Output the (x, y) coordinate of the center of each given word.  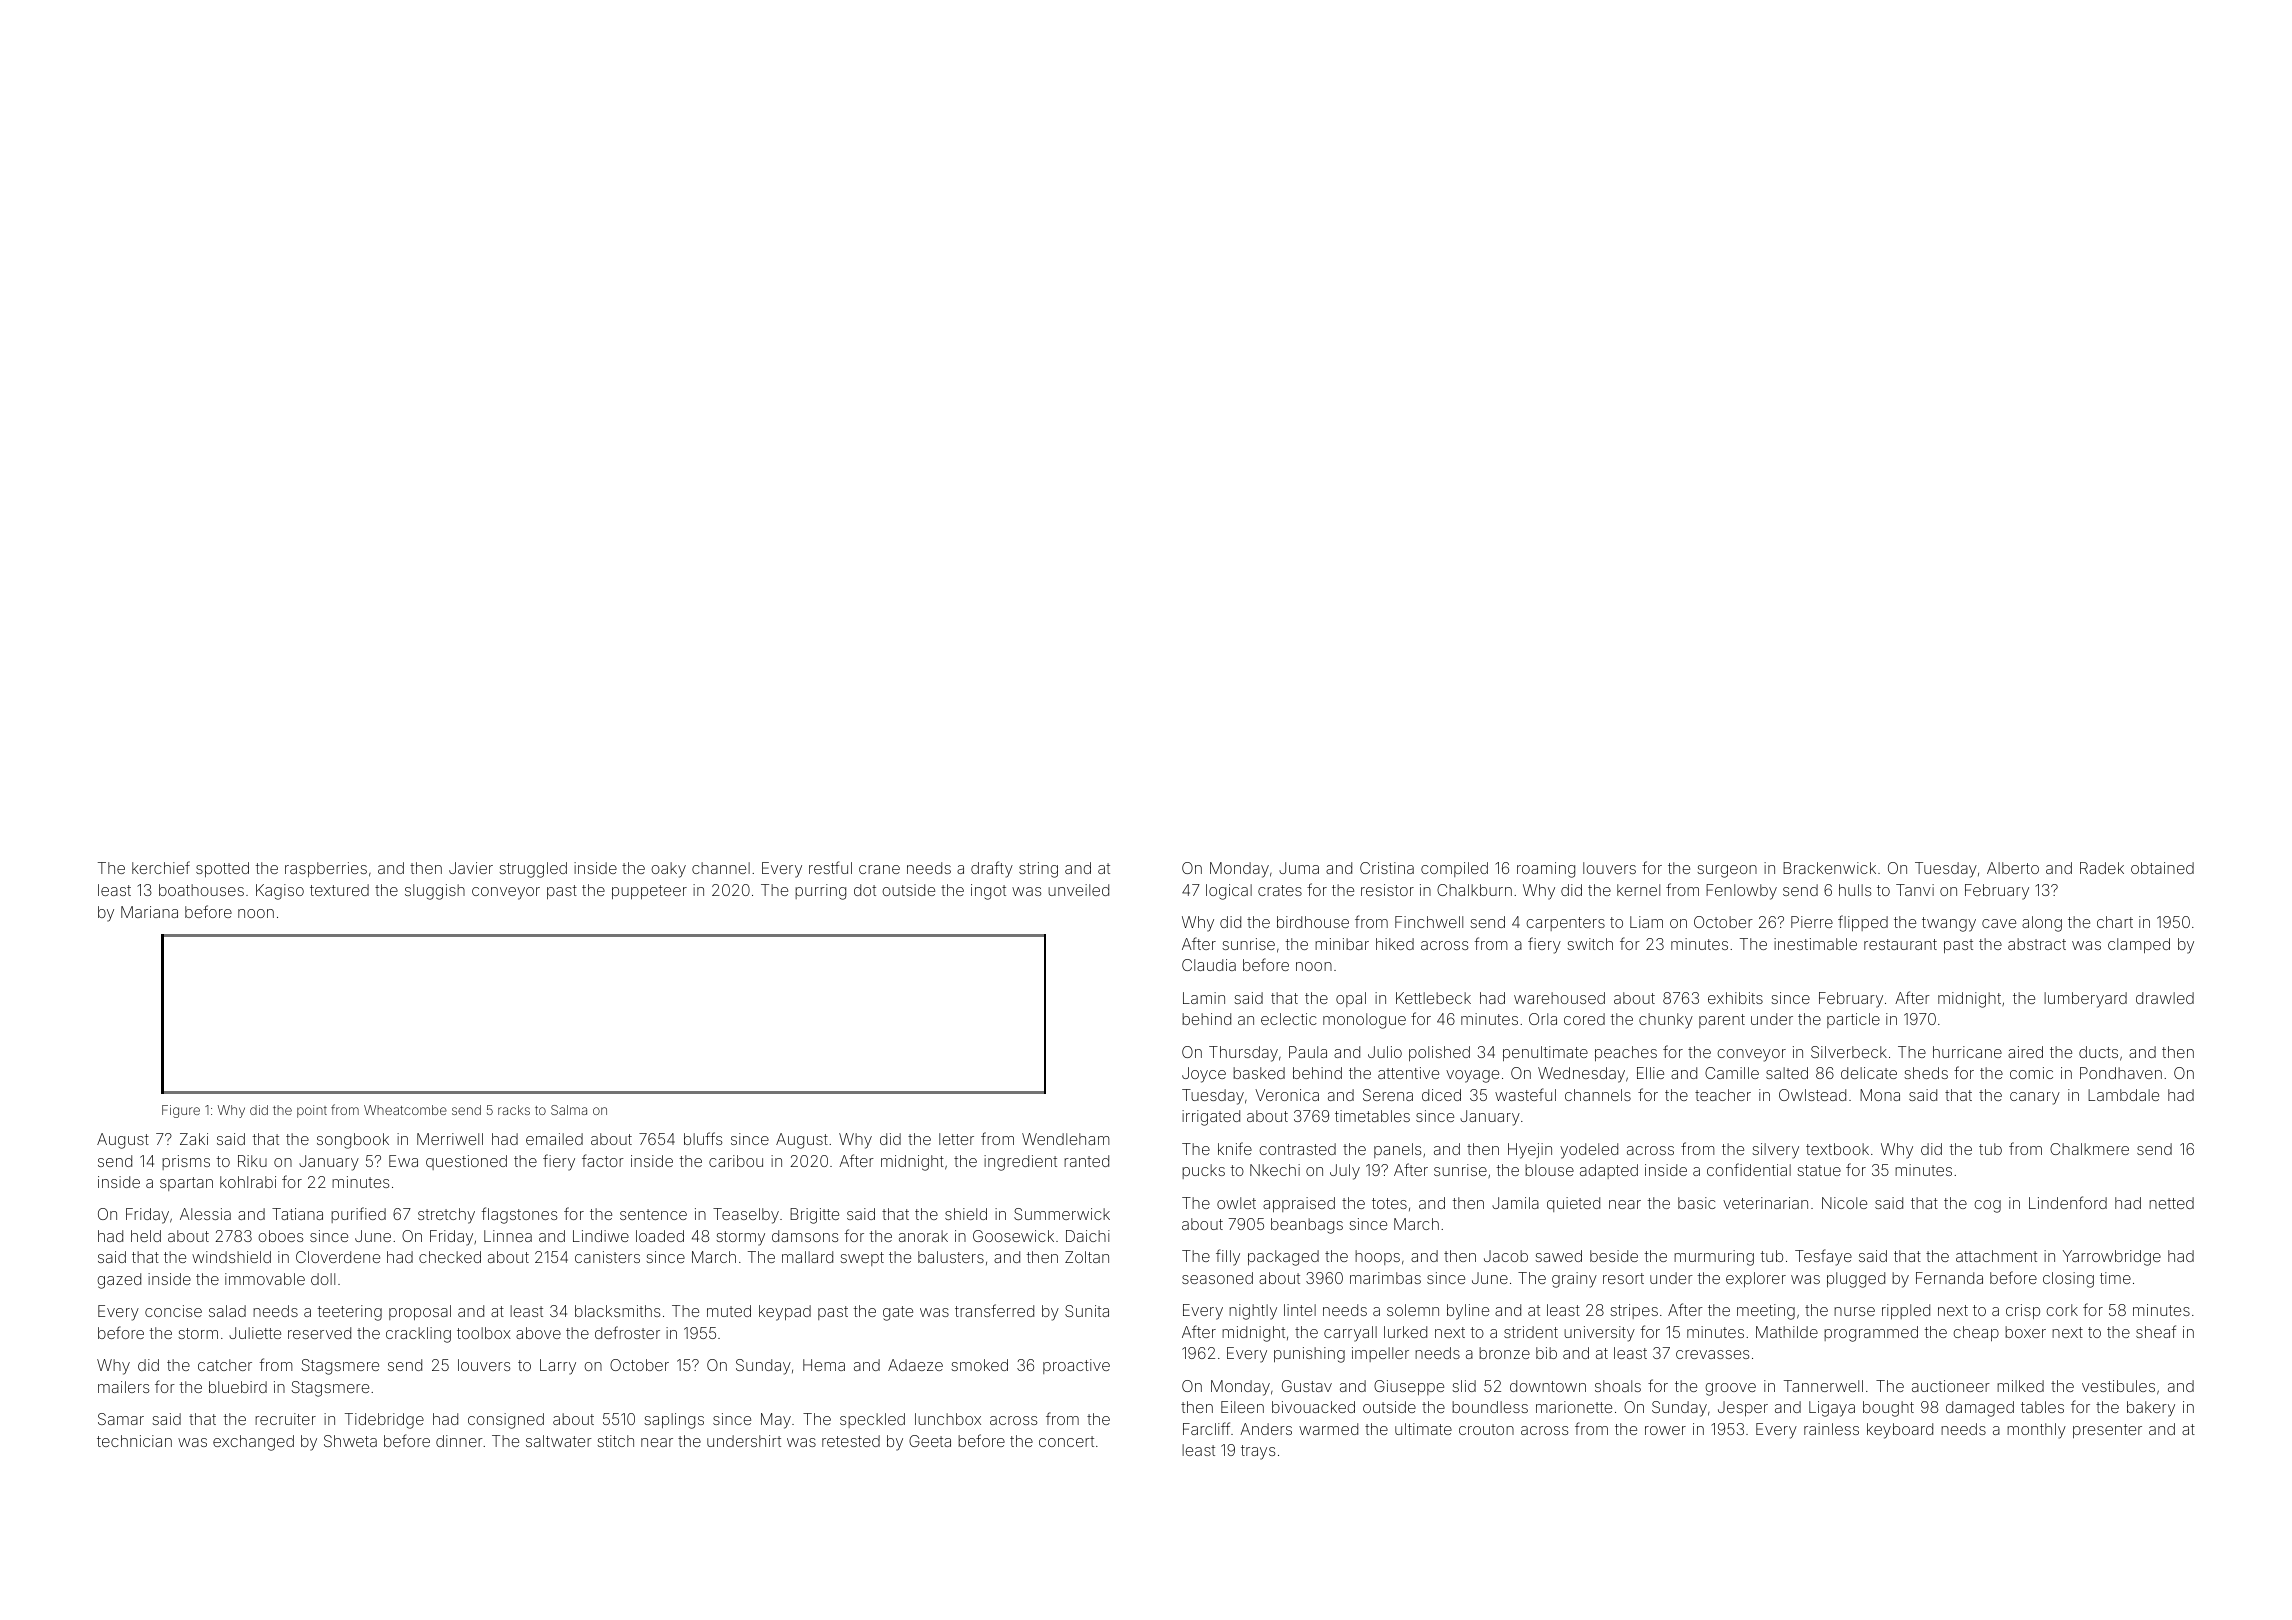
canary (2035, 1098)
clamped (2139, 945)
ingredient (1020, 1163)
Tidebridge (384, 1421)
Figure (181, 1111)
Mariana (149, 912)
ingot (988, 892)
